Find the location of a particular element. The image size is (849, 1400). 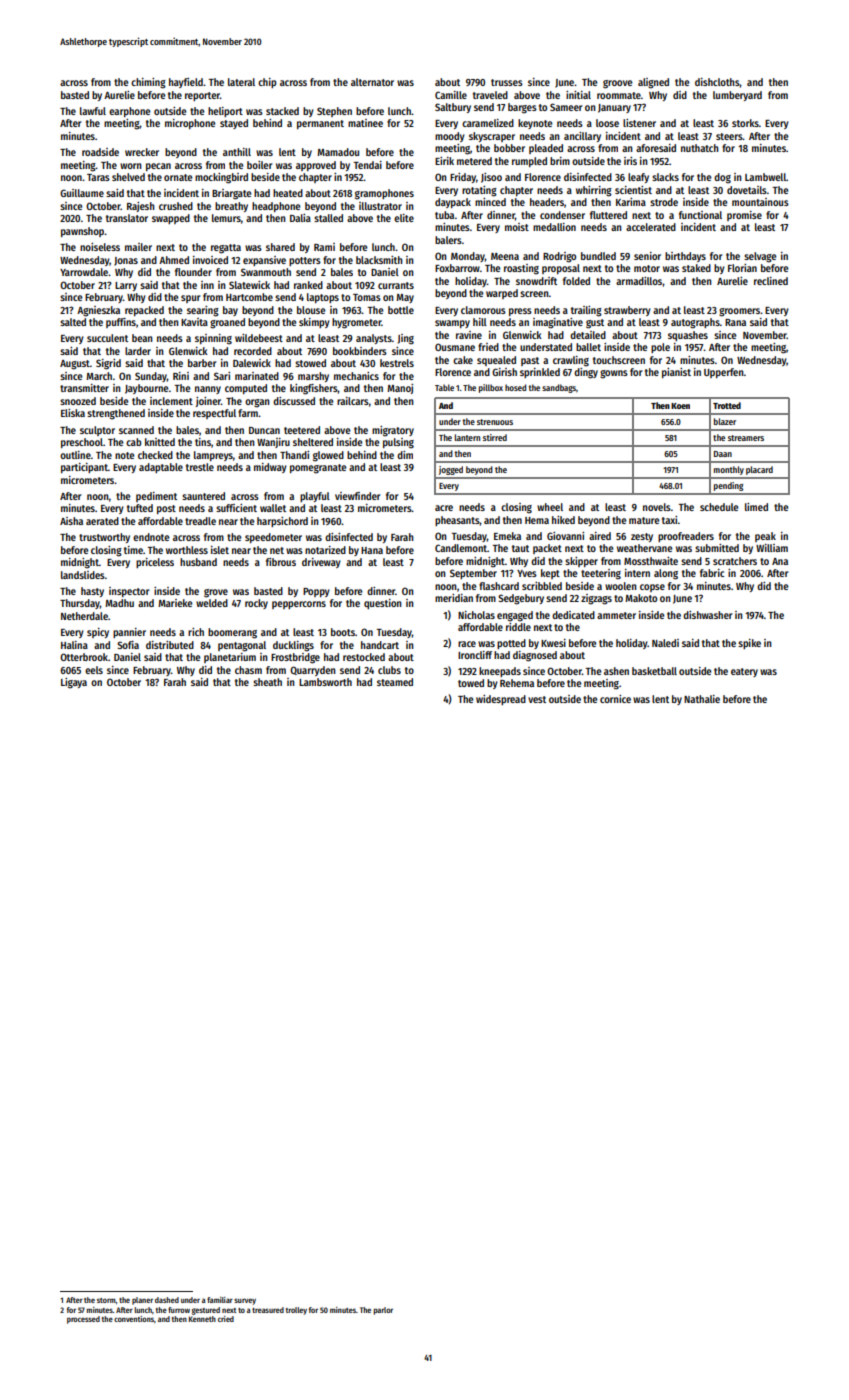

dedicated is located at coordinates (573, 615).
